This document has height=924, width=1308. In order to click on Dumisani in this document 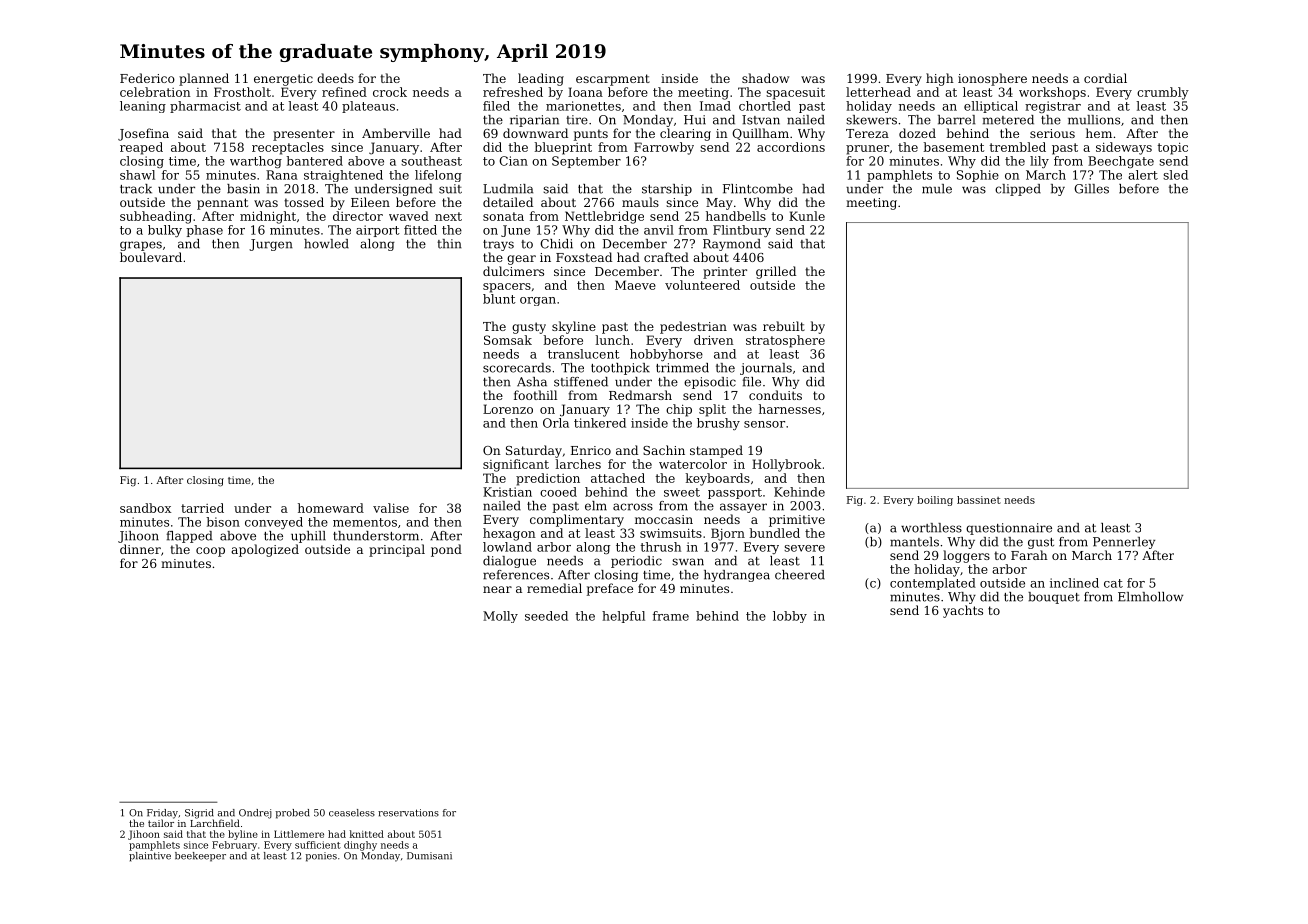, I will do `click(429, 856)`.
